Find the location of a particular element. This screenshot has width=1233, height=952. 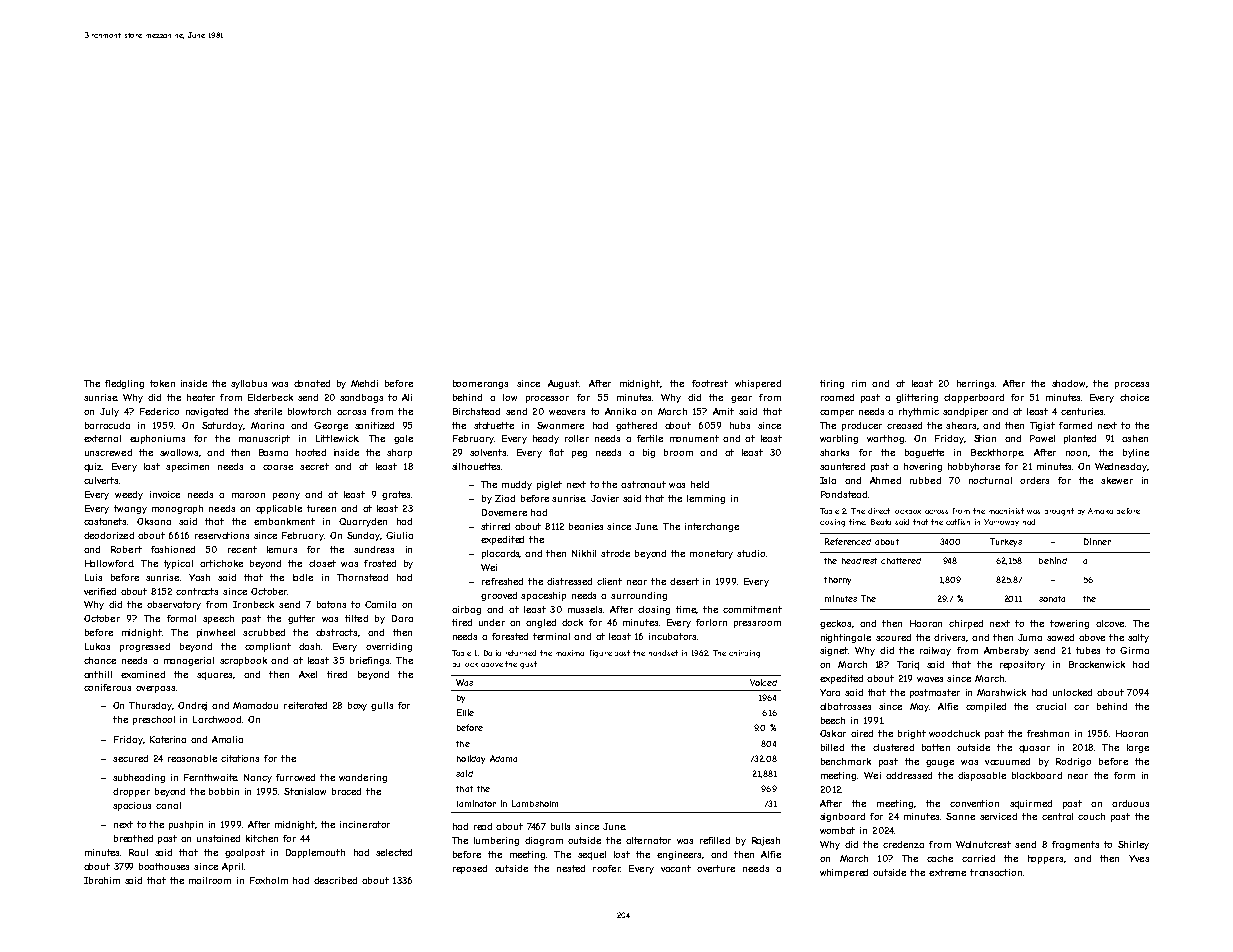

under is located at coordinates (492, 622).
